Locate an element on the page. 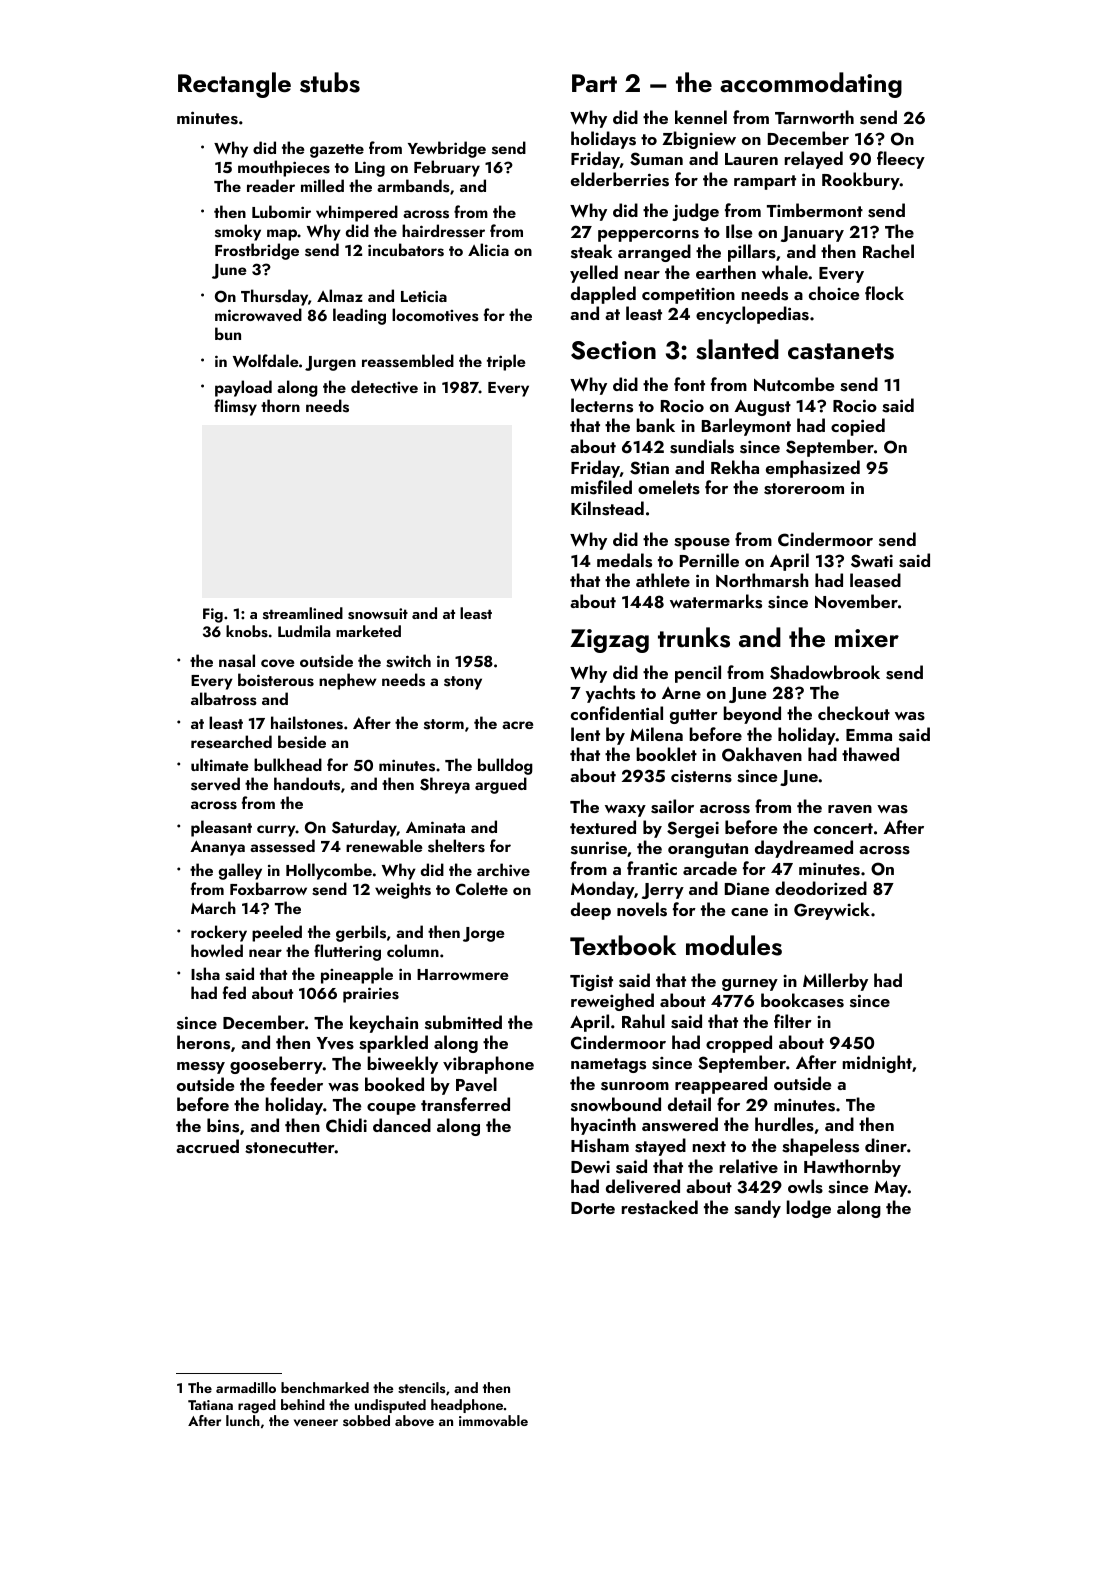 This page has width=1108, height=1574. lunch is located at coordinates (243, 1420).
